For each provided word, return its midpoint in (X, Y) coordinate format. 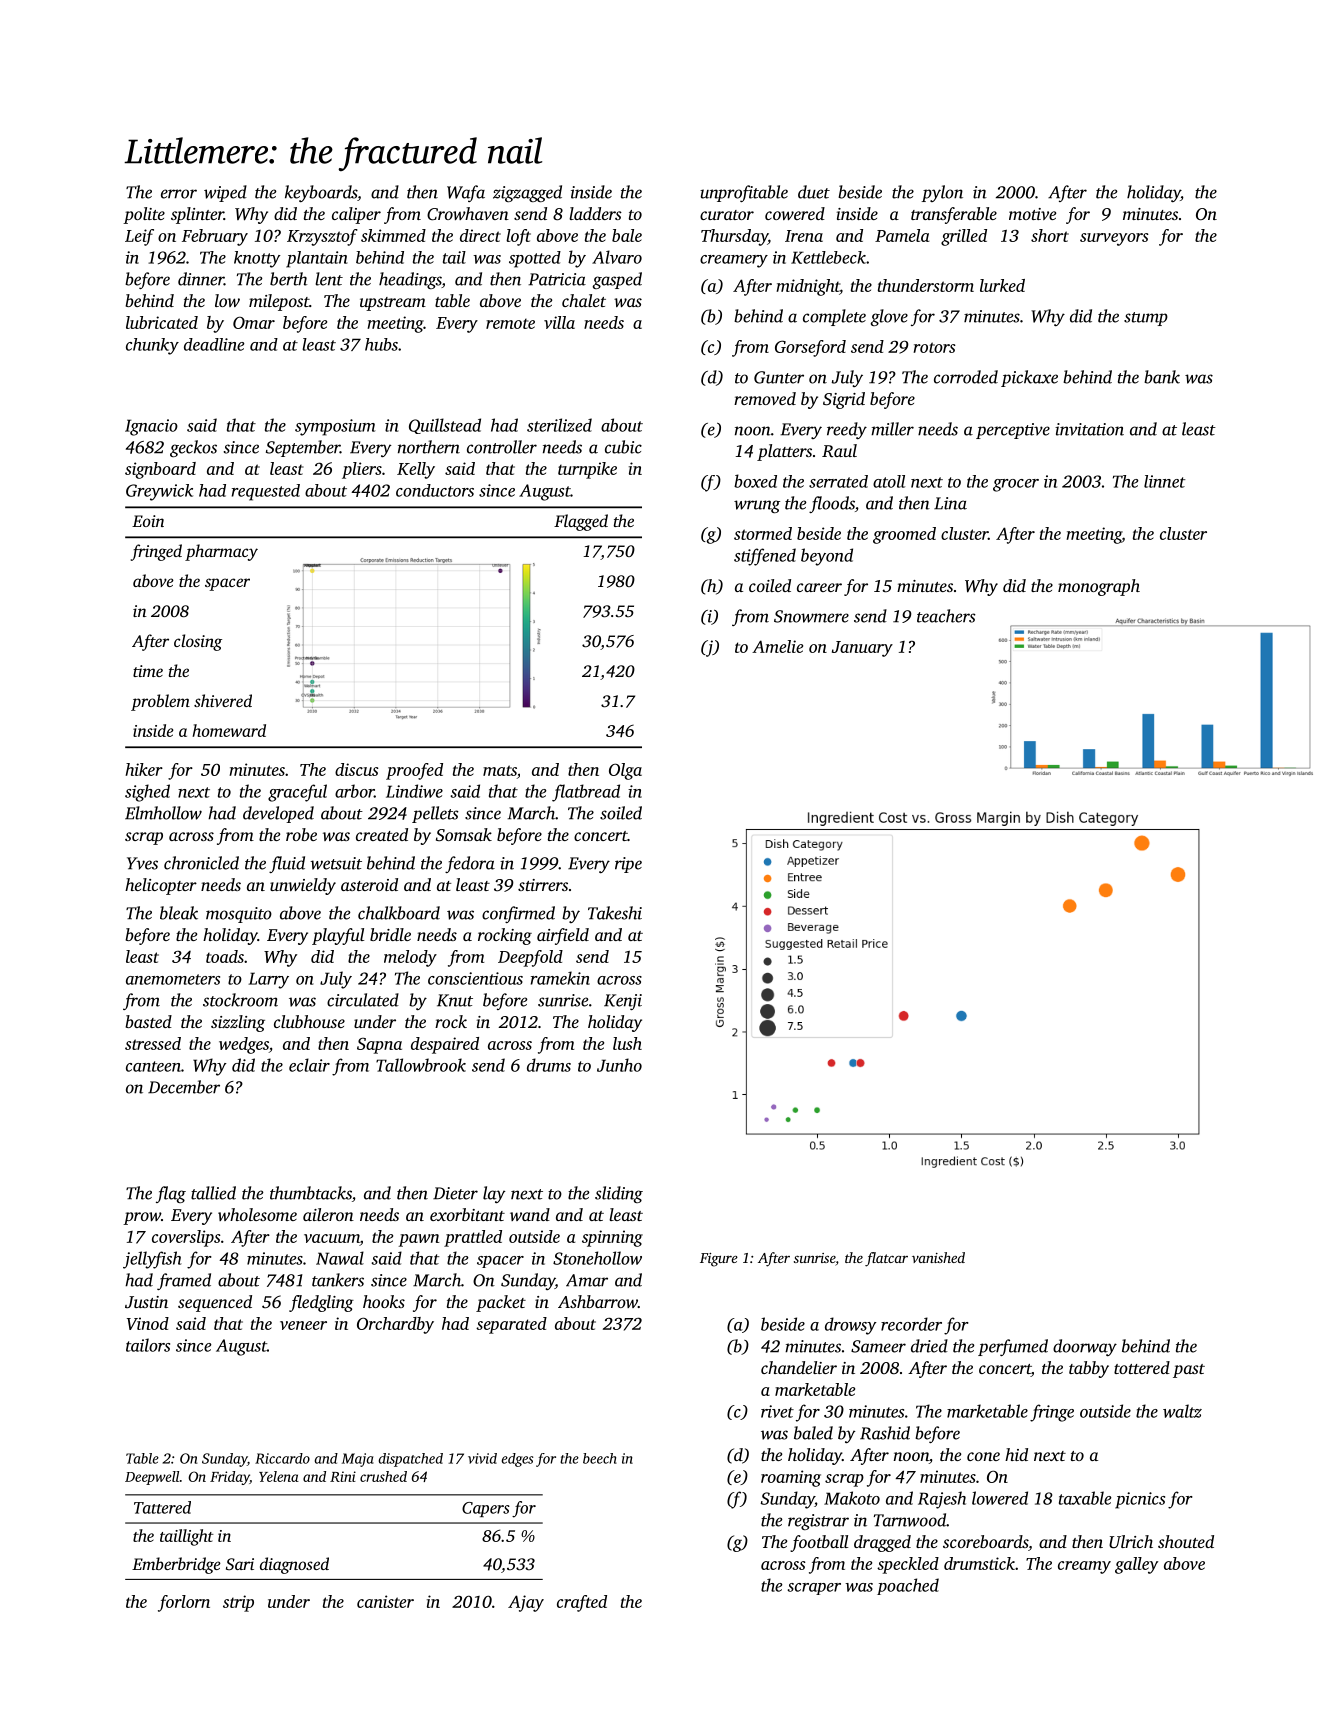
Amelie (777, 646)
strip (238, 1603)
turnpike (587, 470)
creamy (1084, 1567)
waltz (1182, 1411)
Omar (254, 322)
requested (266, 492)
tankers (338, 1280)
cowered (795, 213)
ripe (628, 865)
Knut (455, 1000)
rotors (934, 347)
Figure (719, 1260)
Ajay (526, 1603)
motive (1032, 214)
